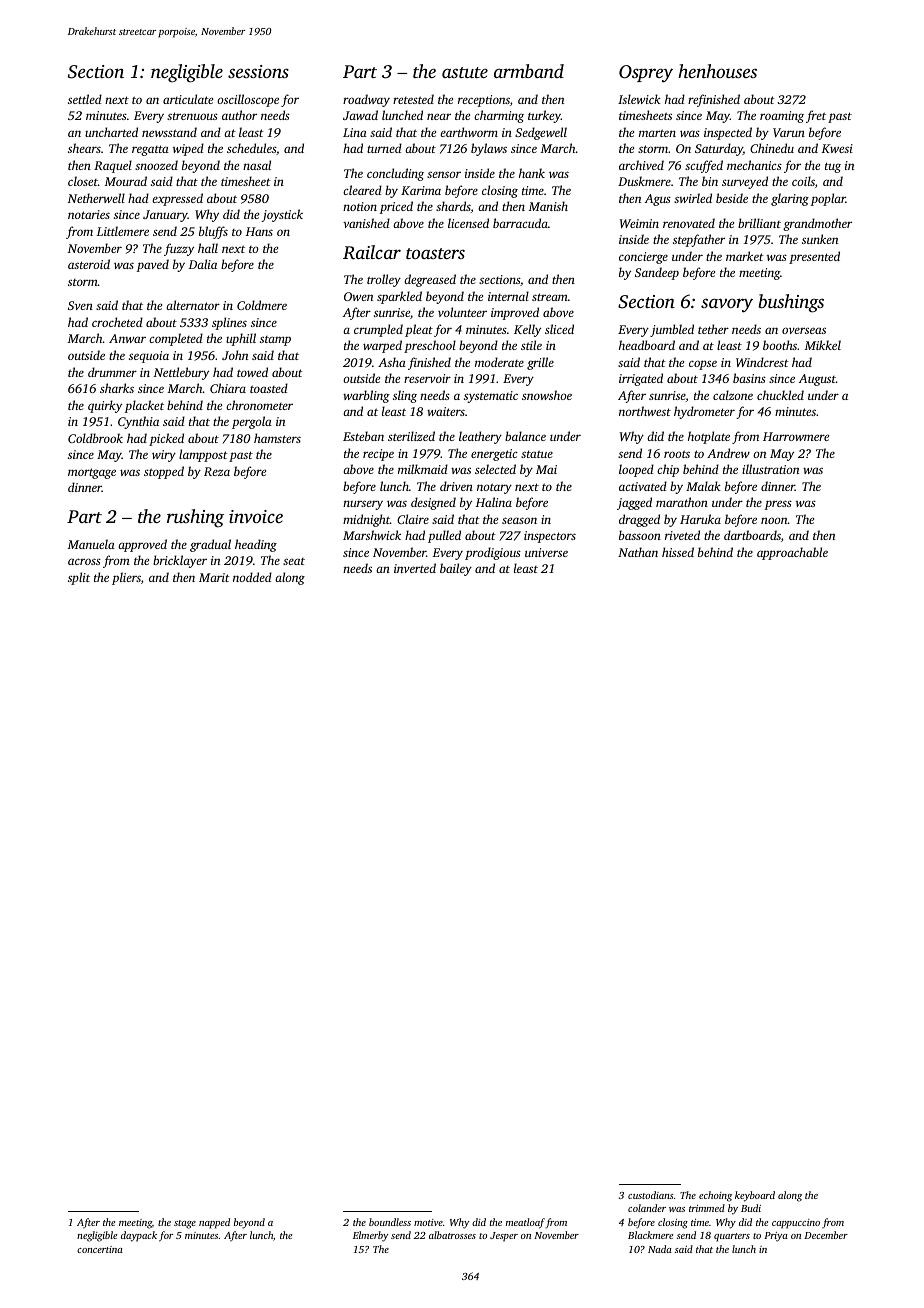 This image has height=1308, width=924. Describe the element at coordinates (85, 99) in the image. I see `settled` at that location.
